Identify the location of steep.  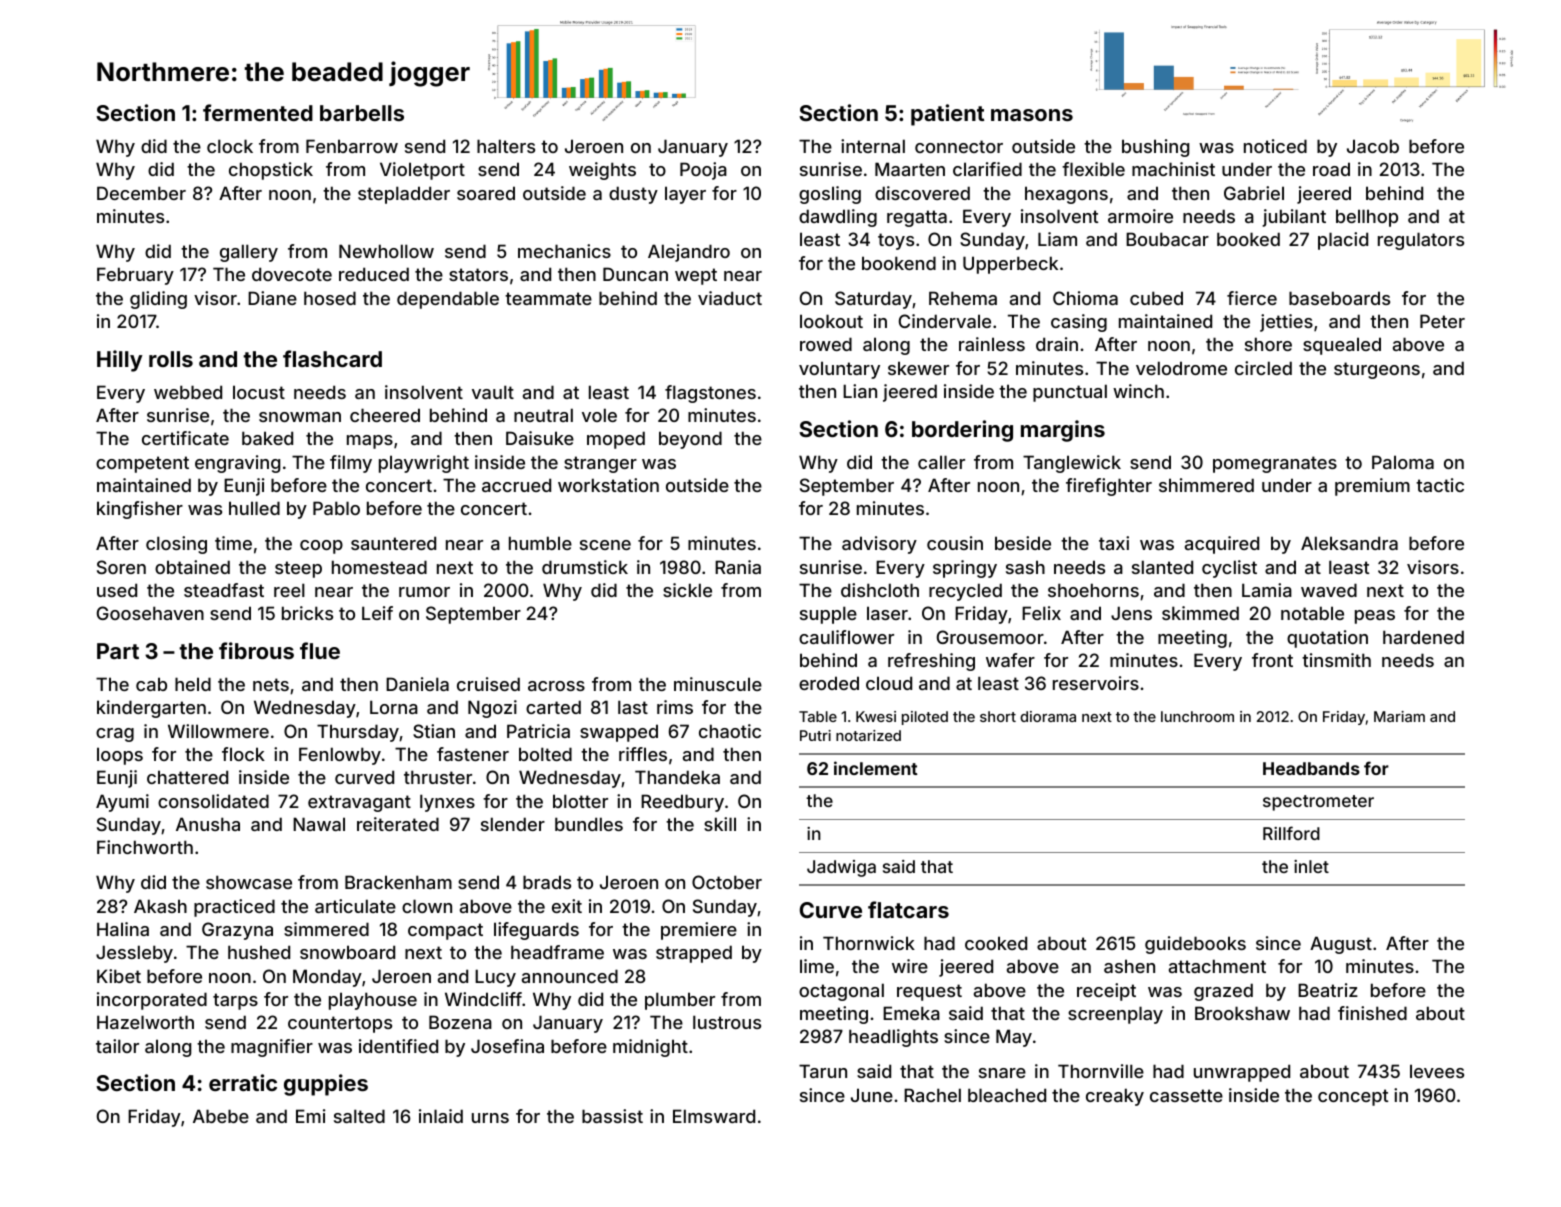
(298, 569).
